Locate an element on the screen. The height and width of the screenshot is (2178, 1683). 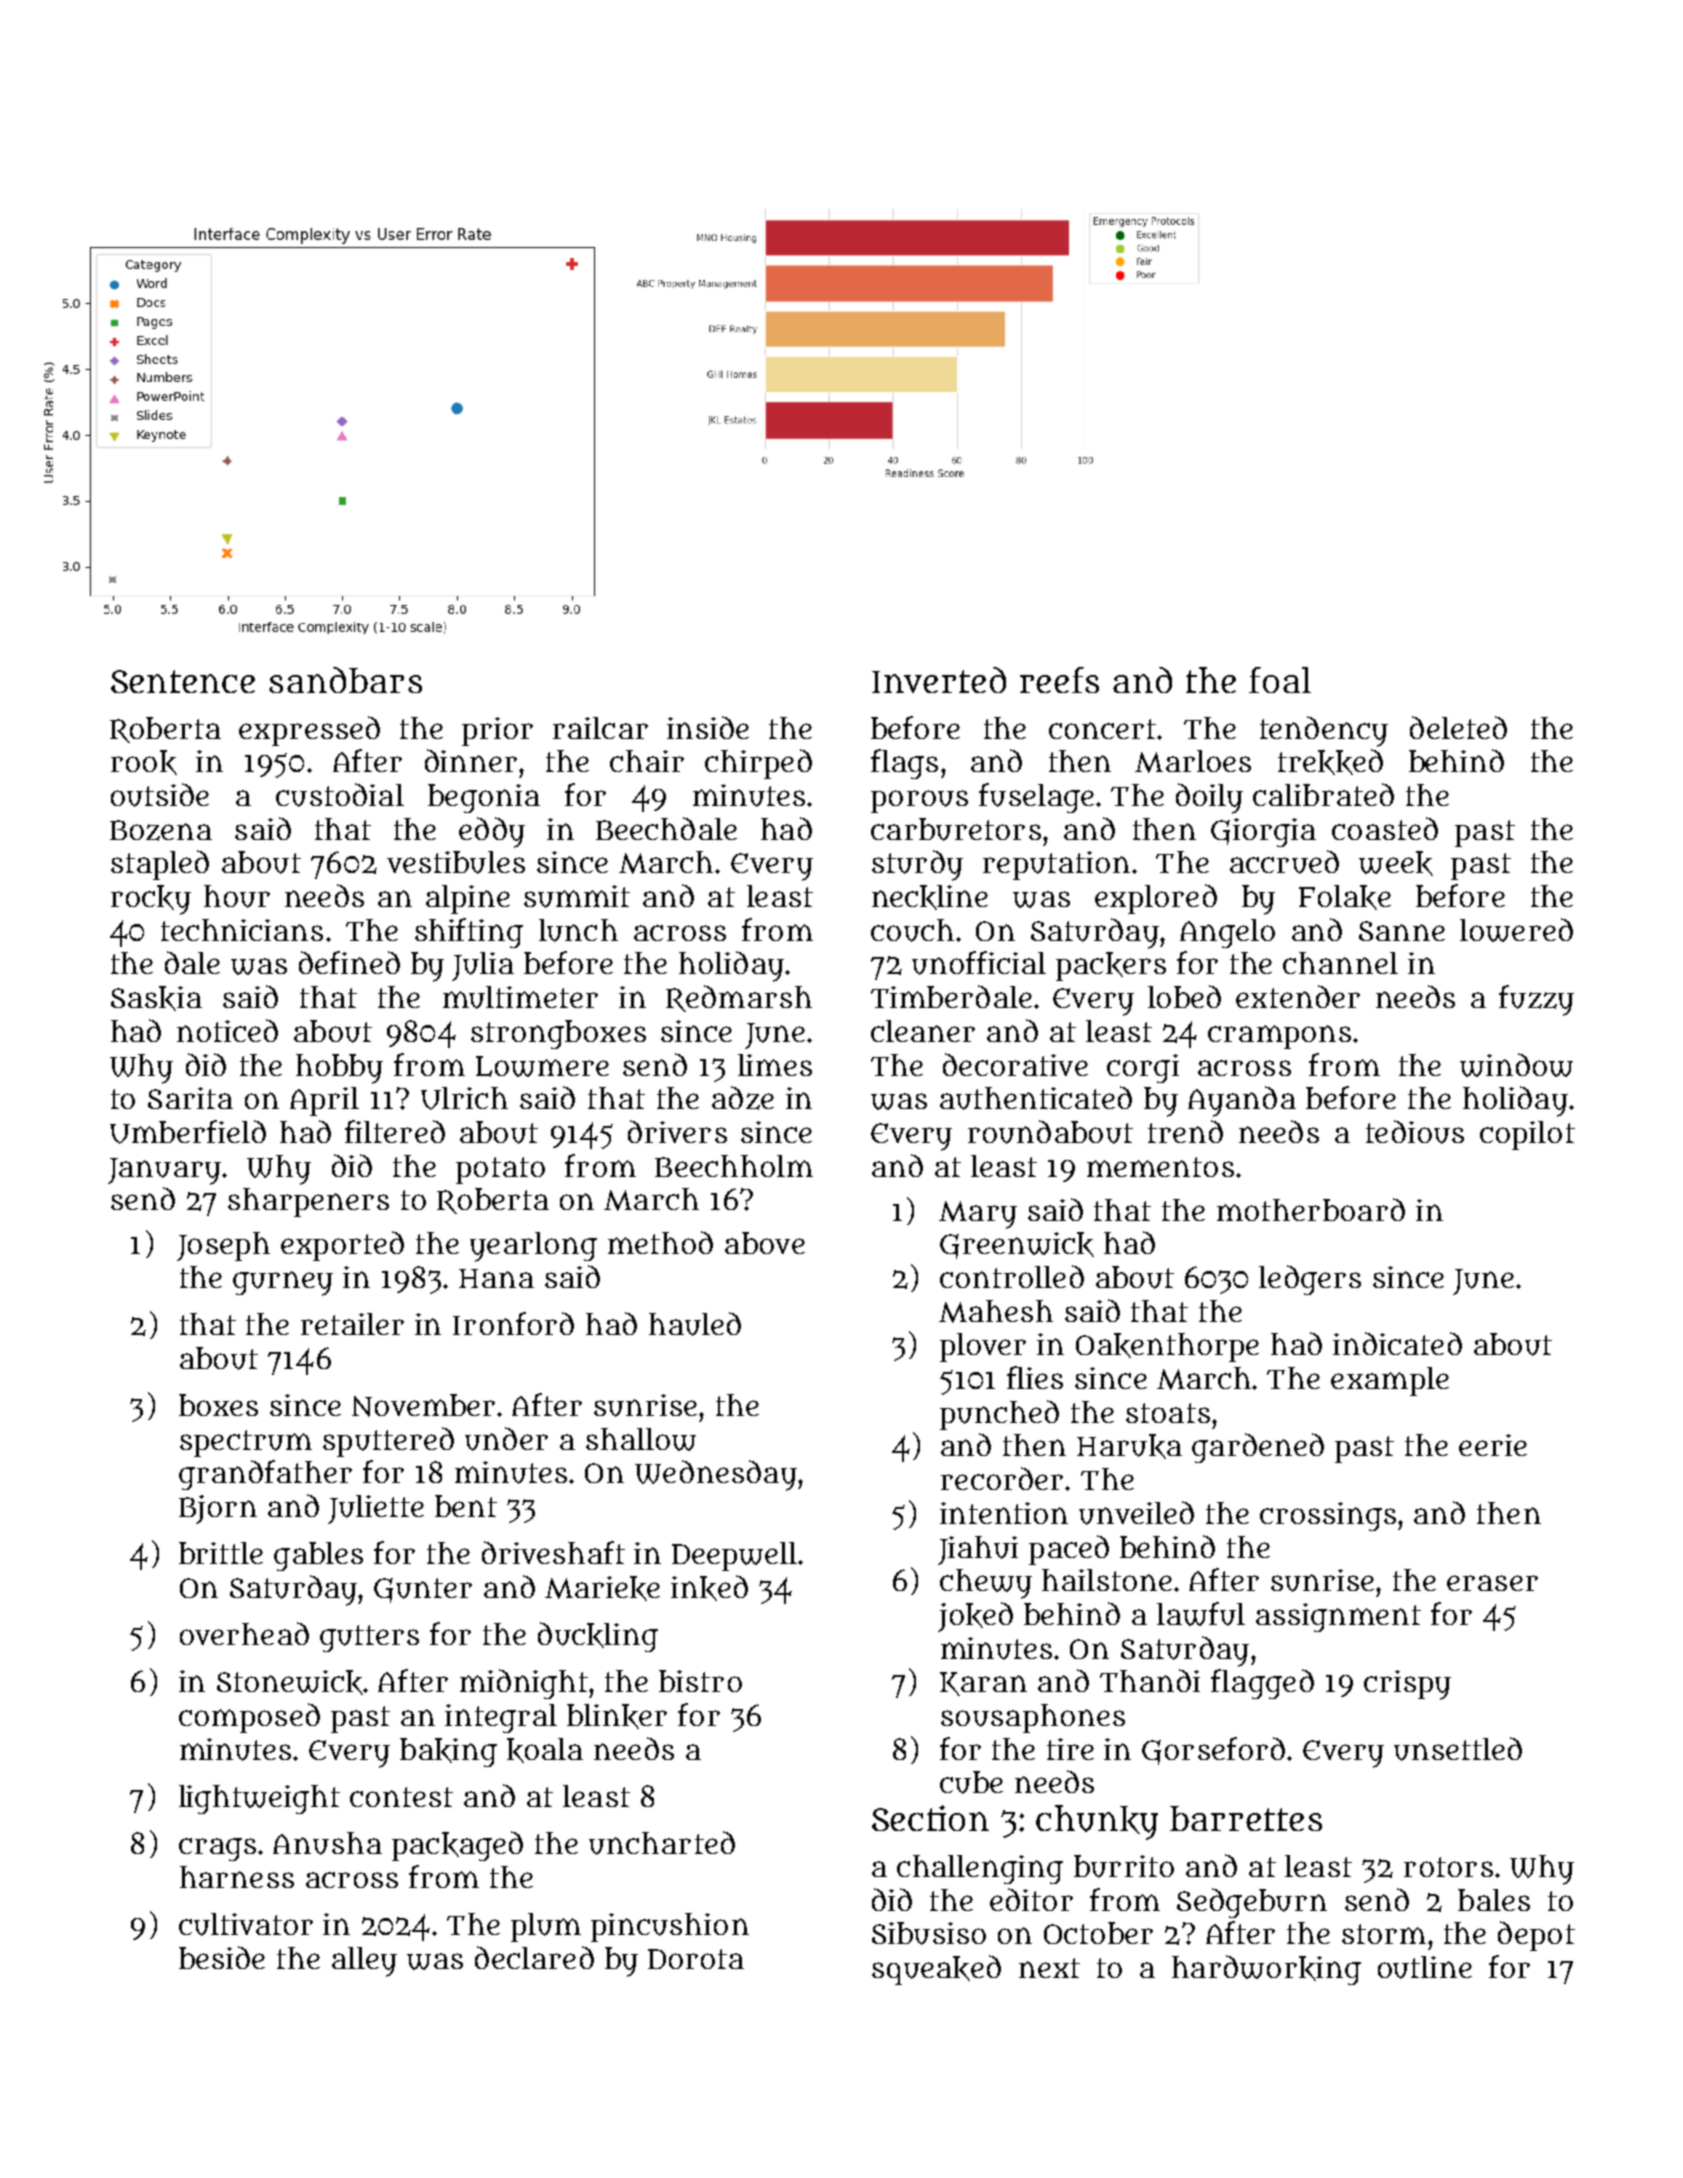
motherboard is located at coordinates (1311, 1209).
